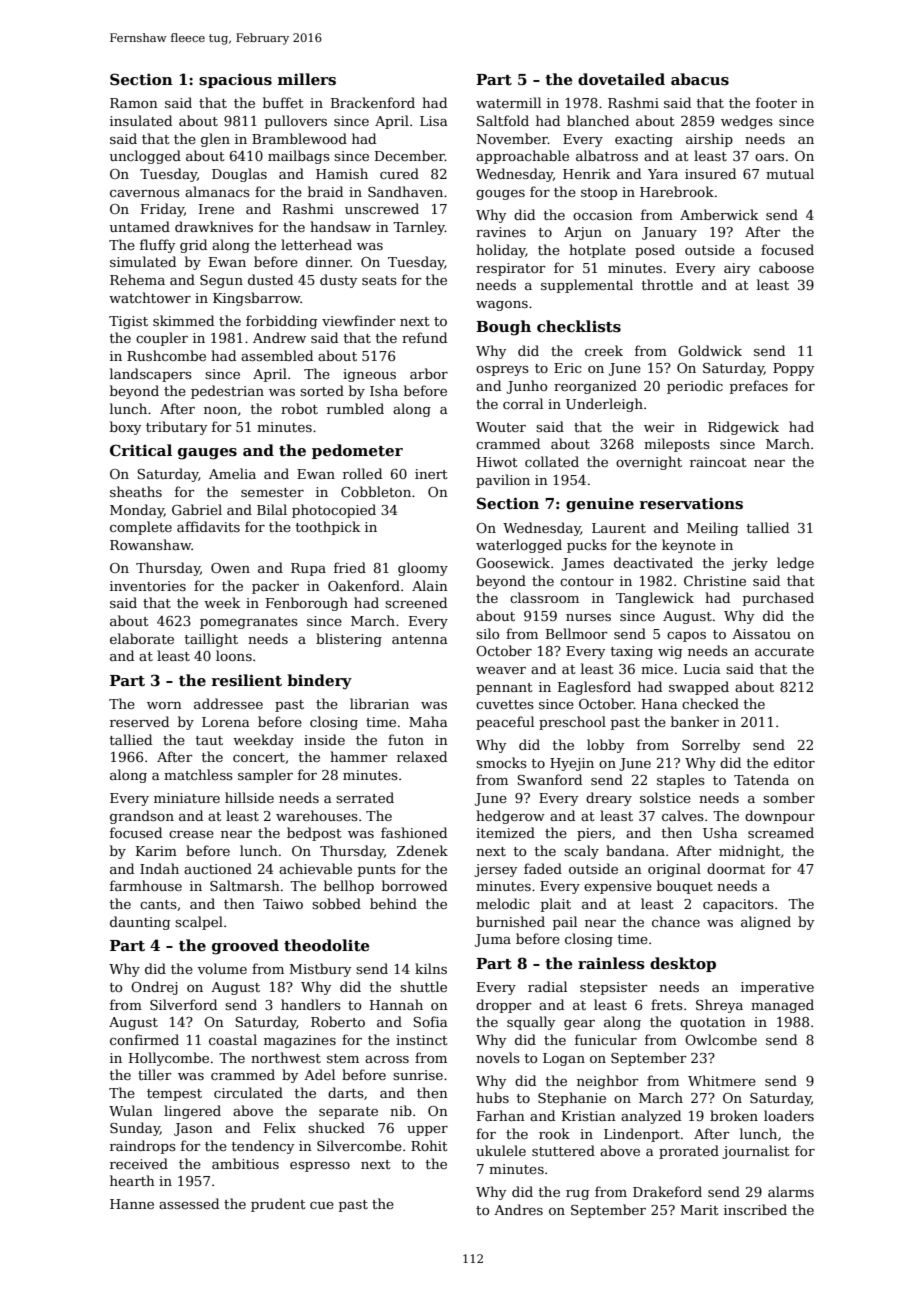  I want to click on Owen, so click(230, 568).
